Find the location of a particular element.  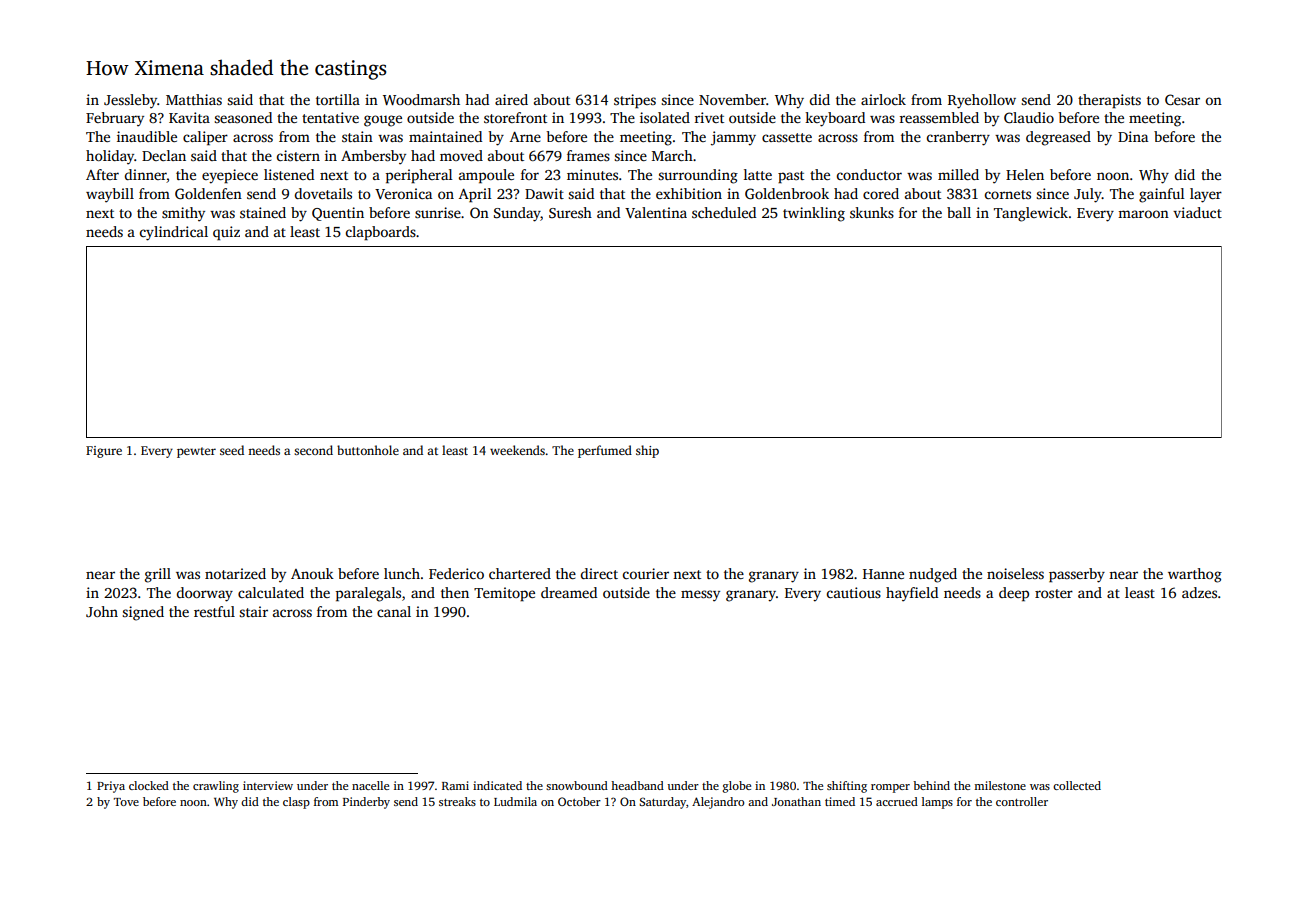

scheduled is located at coordinates (724, 212).
